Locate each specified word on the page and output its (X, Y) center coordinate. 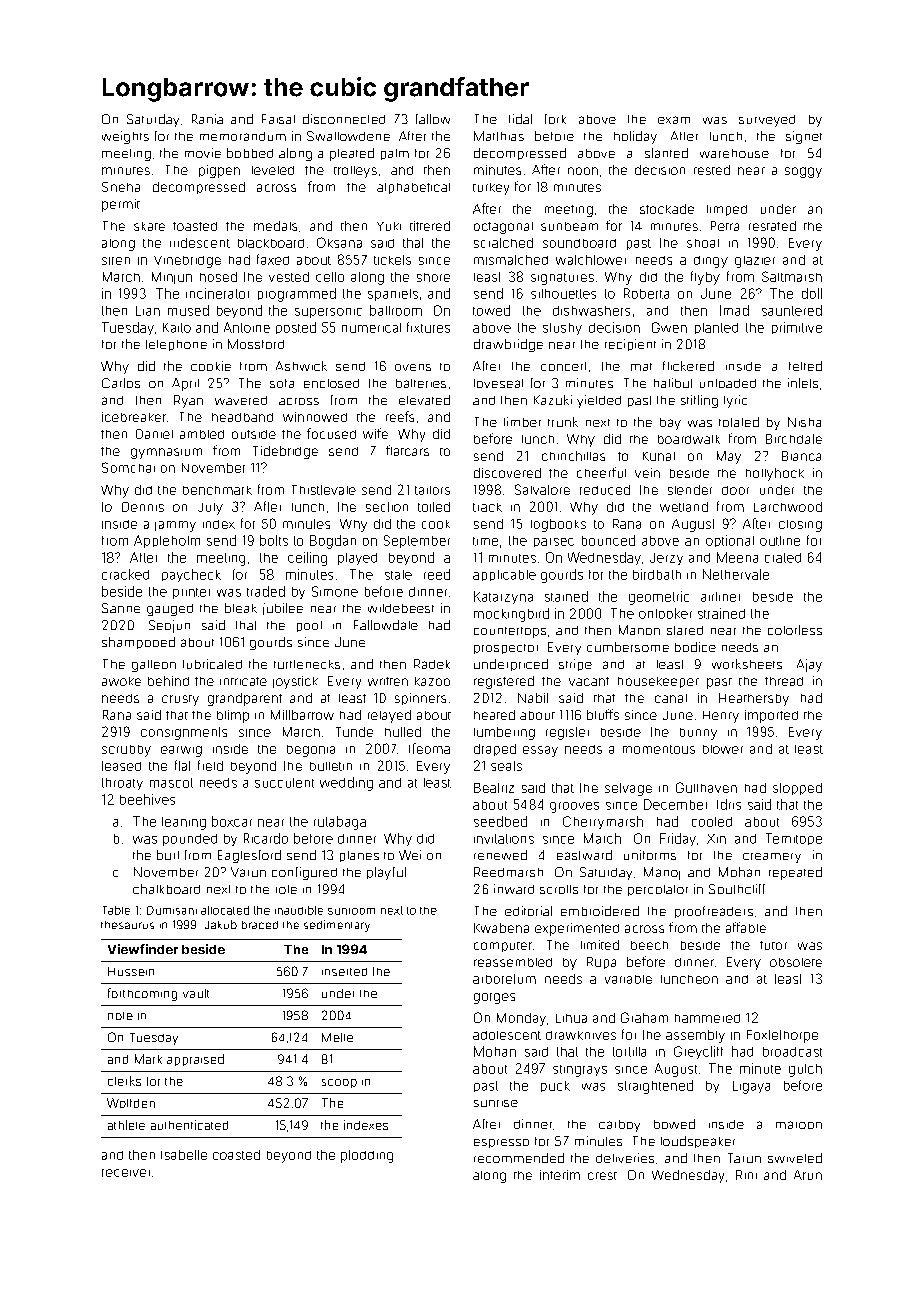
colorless (795, 630)
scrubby (126, 751)
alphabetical (413, 188)
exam (674, 120)
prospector (506, 649)
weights (125, 137)
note (120, 1016)
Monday (521, 1019)
